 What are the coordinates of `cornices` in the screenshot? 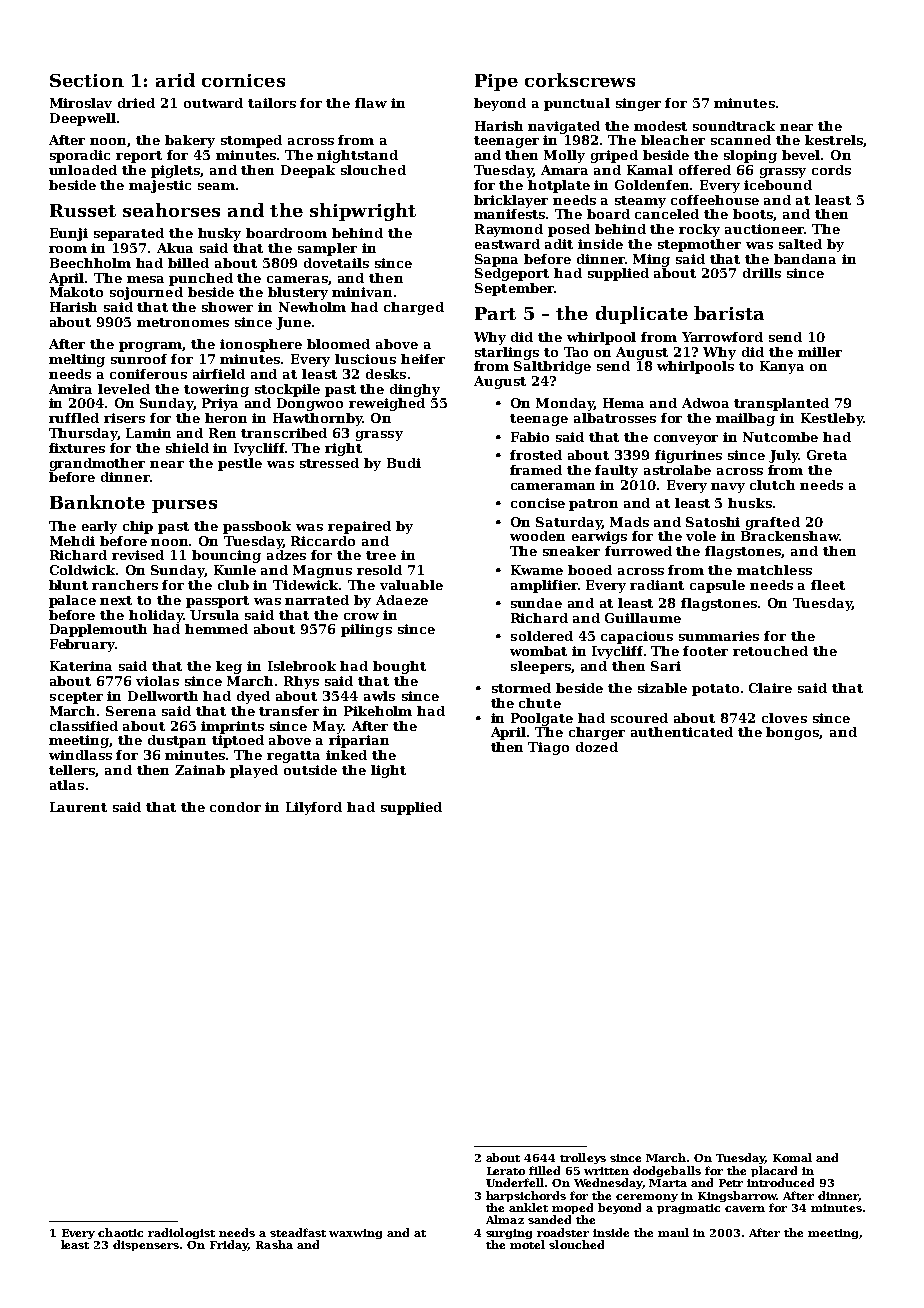 It's located at (243, 80).
